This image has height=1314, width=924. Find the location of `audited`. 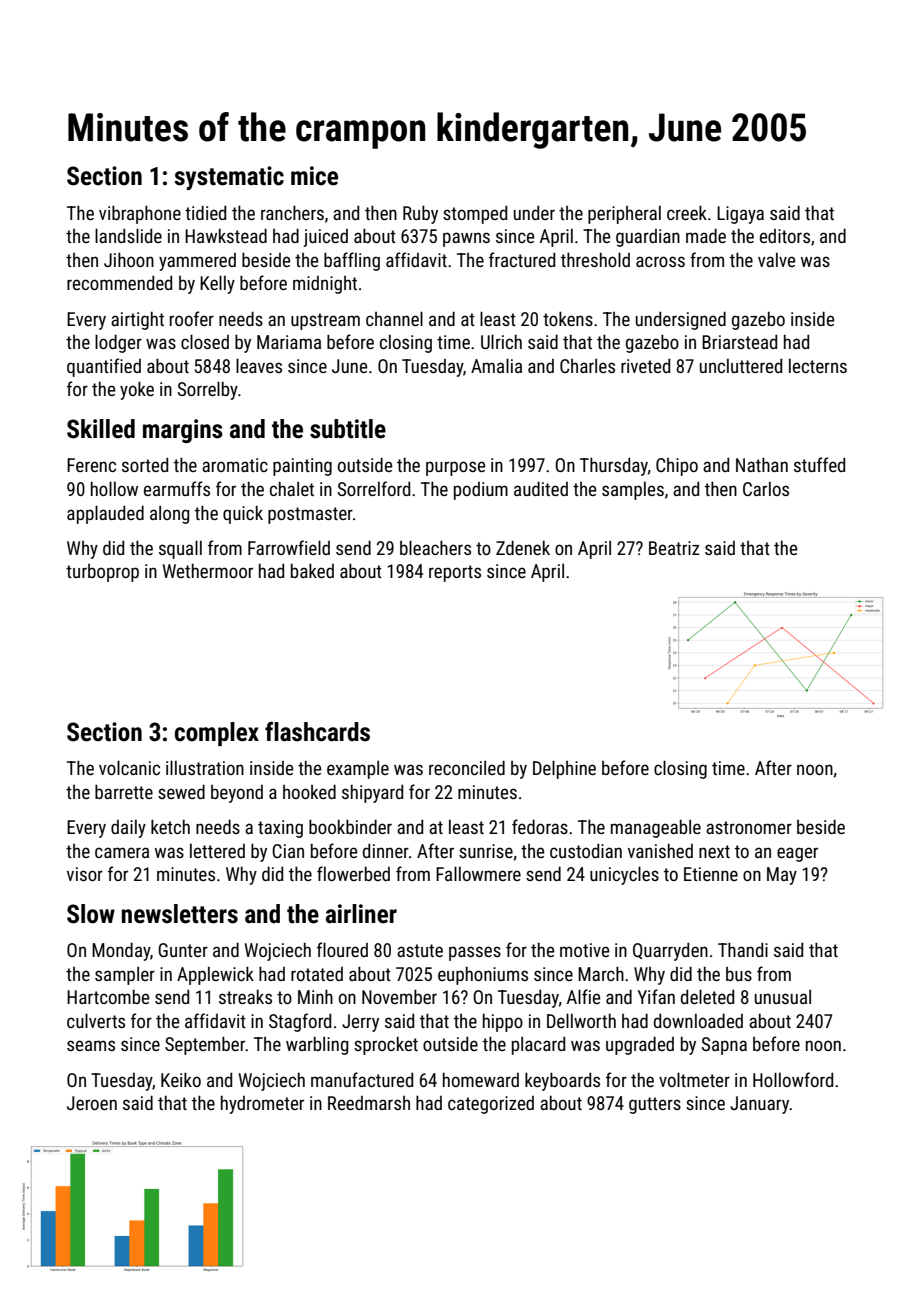

audited is located at coordinates (541, 488).
